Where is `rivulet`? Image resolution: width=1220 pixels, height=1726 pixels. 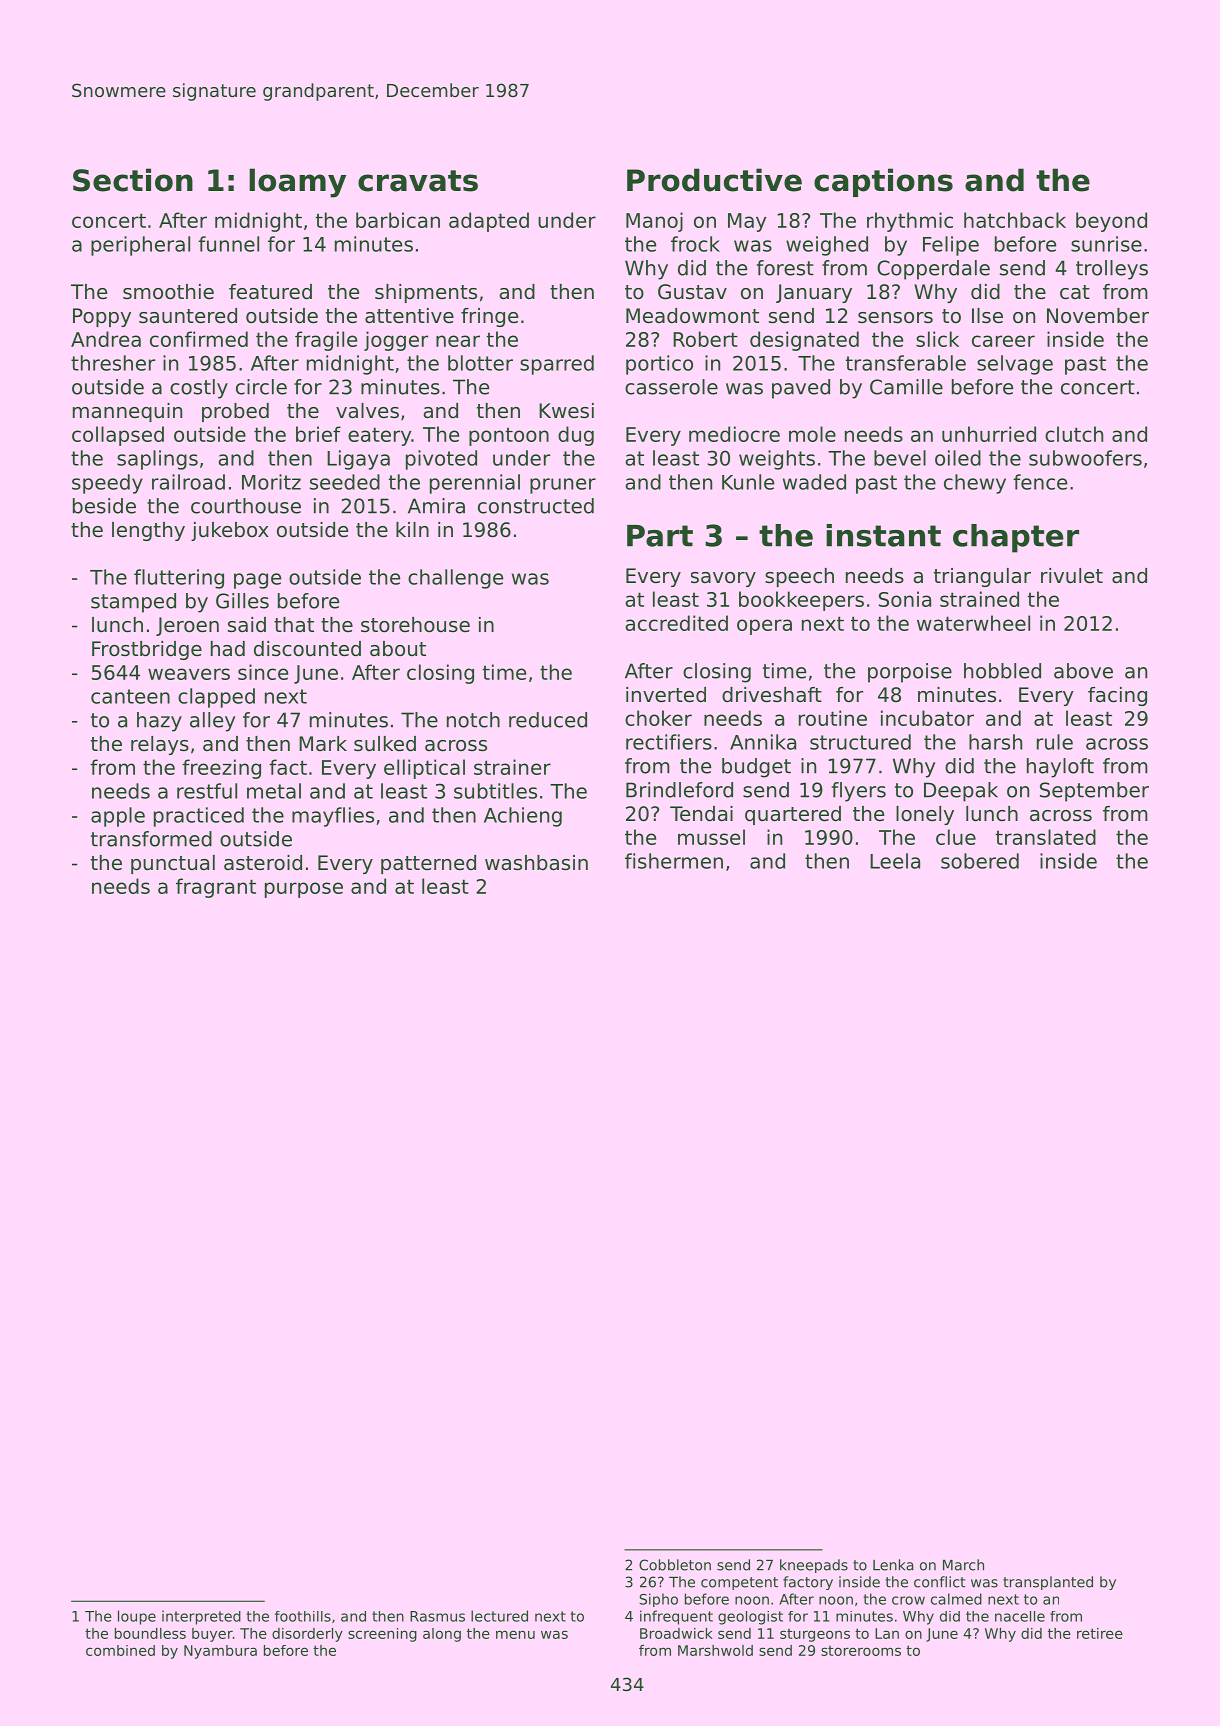 rivulet is located at coordinates (1072, 576).
